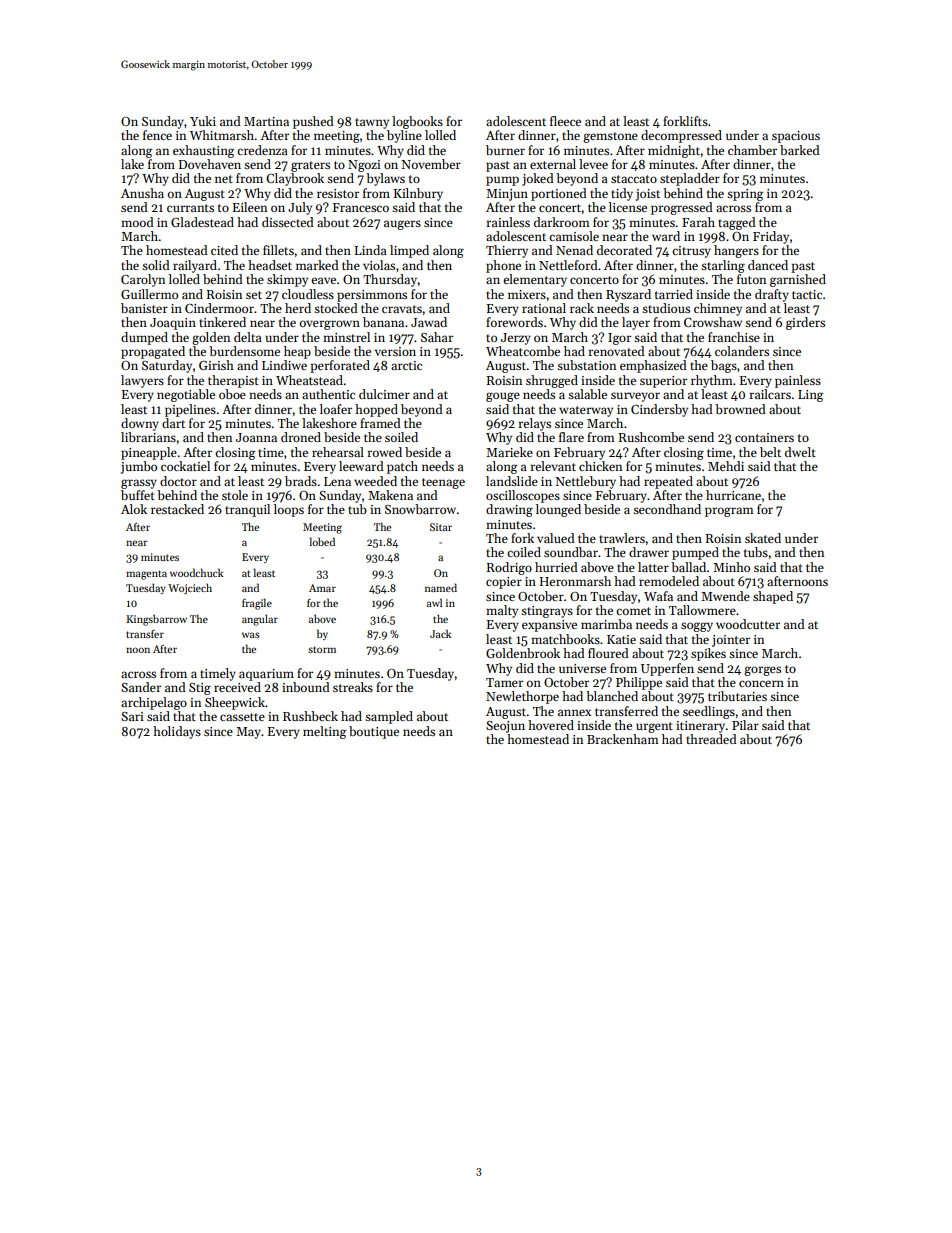 Image resolution: width=952 pixels, height=1233 pixels. I want to click on Mehdi, so click(726, 466).
